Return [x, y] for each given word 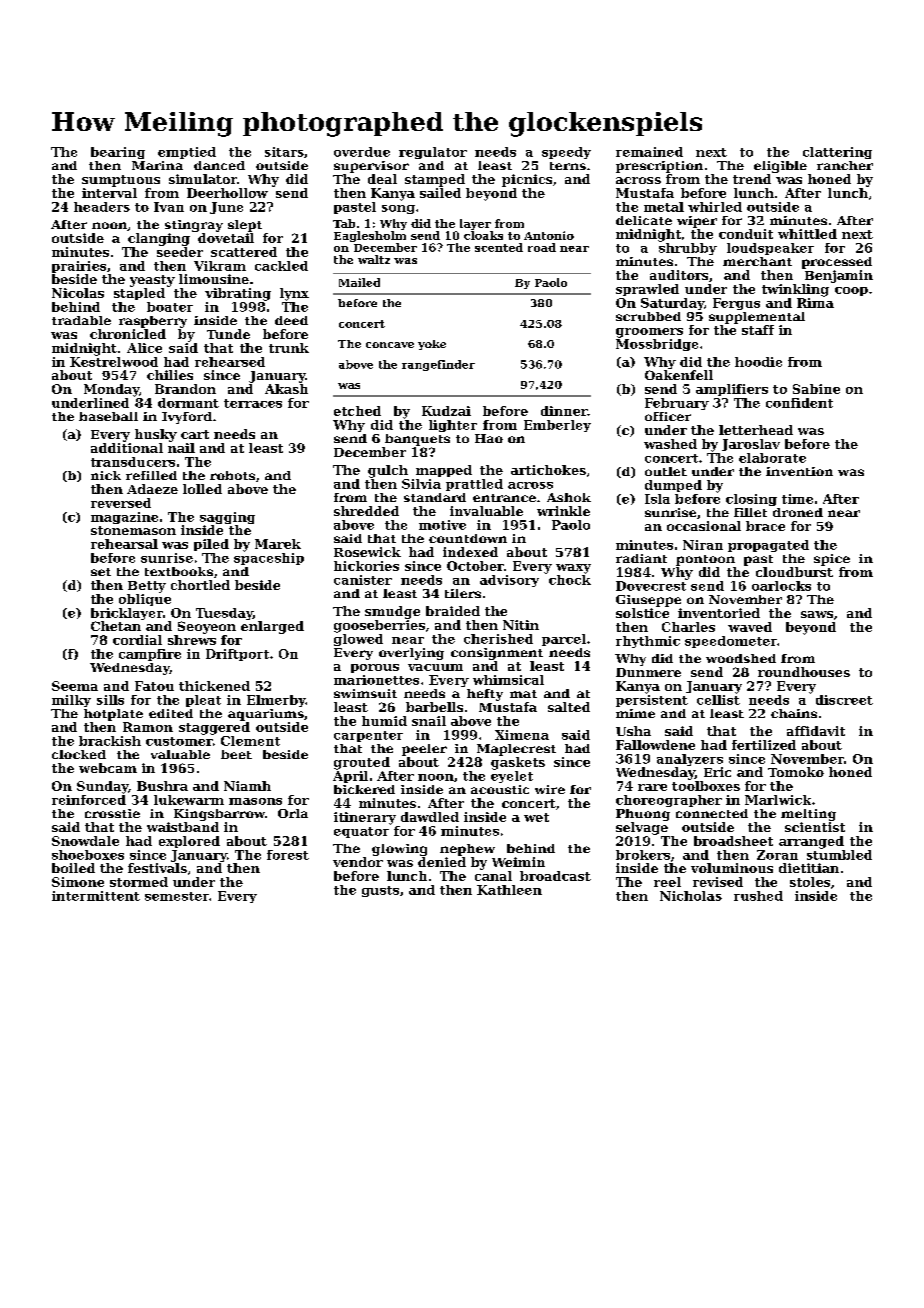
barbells [434, 707]
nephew [467, 850]
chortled [200, 585]
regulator [433, 153]
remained [649, 152]
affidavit [816, 731]
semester [177, 896]
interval [109, 193]
